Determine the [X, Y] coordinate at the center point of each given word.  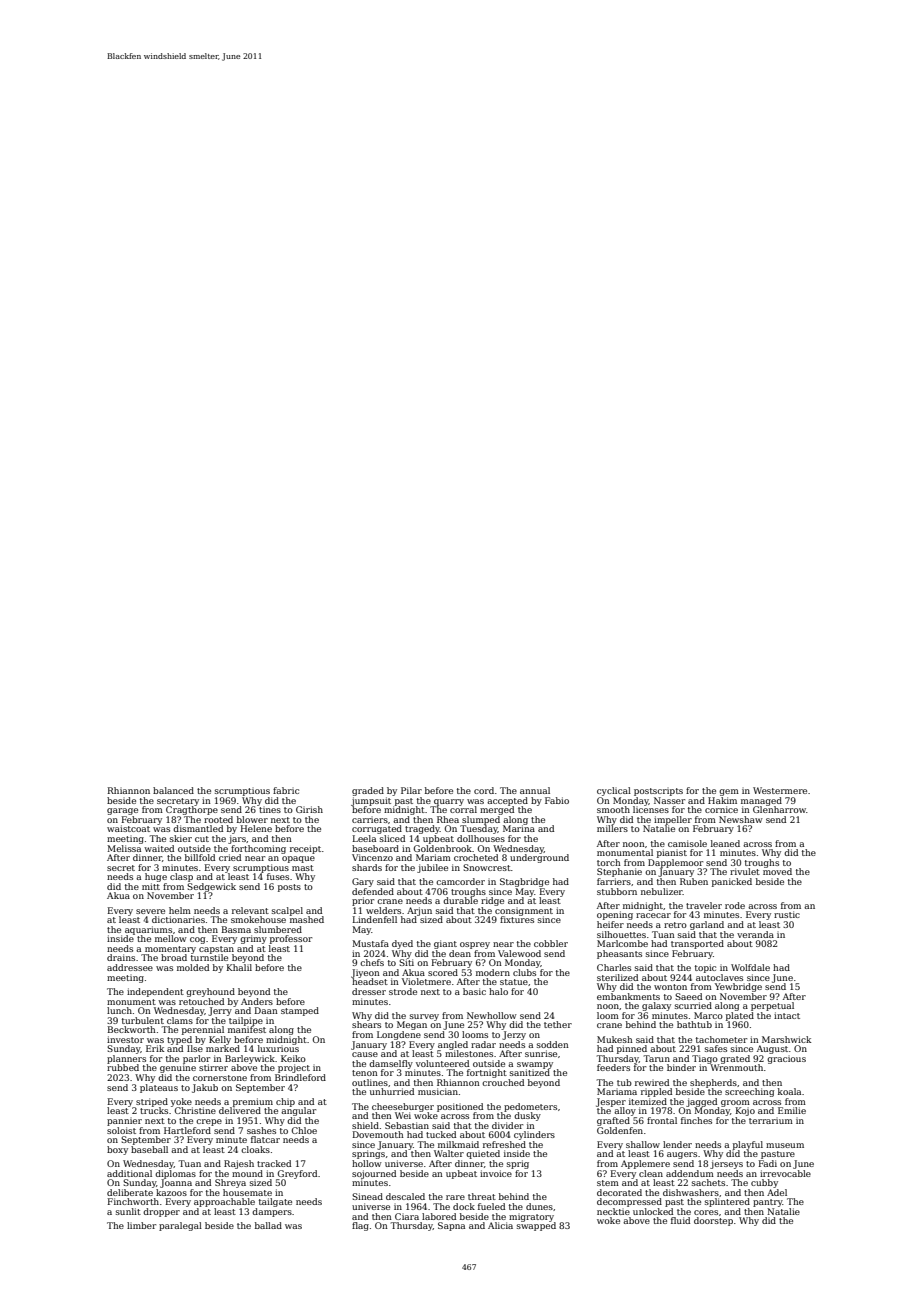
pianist [672, 853]
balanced [173, 790]
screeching [749, 1092]
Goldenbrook [443, 848]
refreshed [504, 1144]
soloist [121, 1130]
